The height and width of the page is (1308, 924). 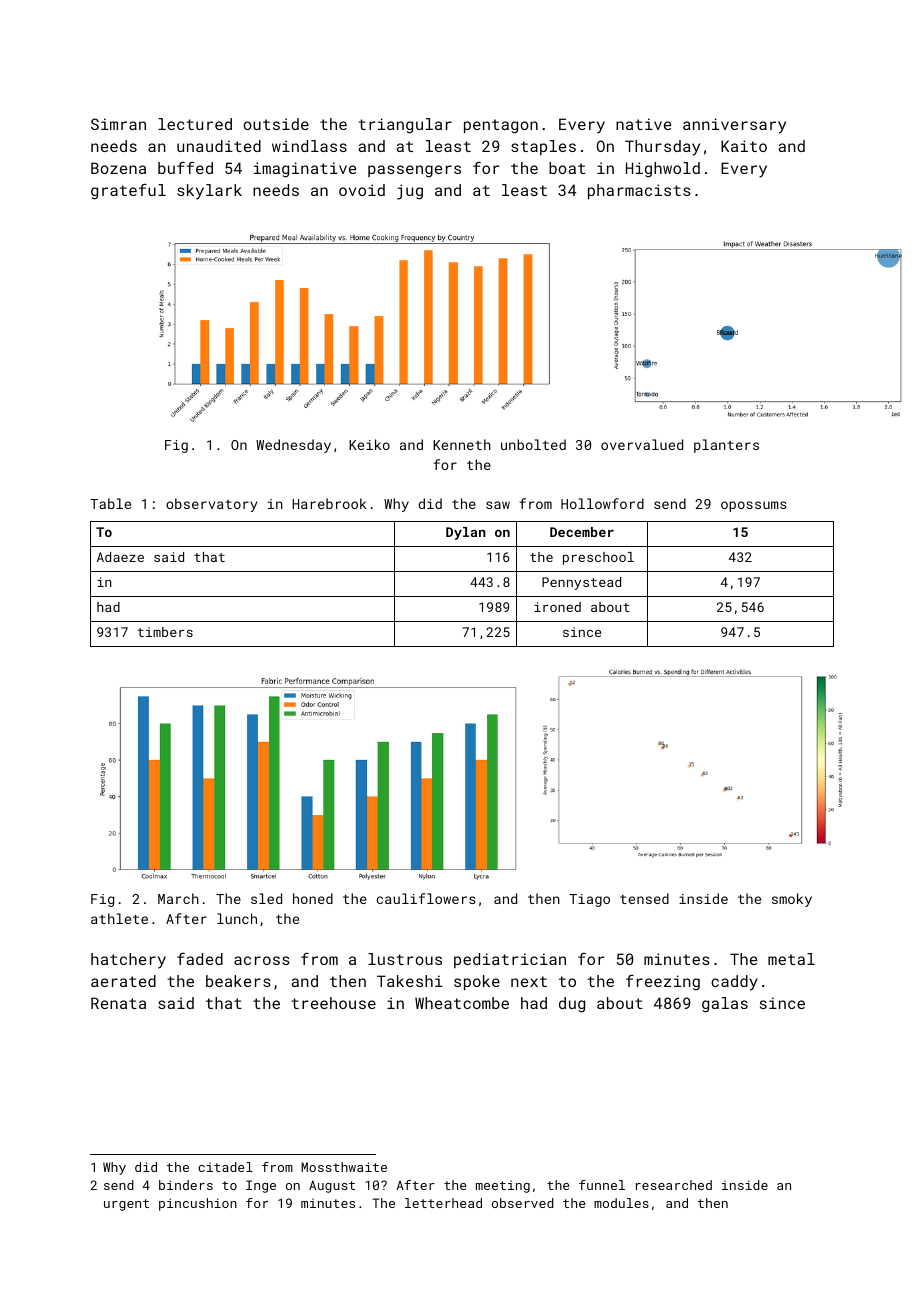 I want to click on Kenneth, so click(x=462, y=444).
